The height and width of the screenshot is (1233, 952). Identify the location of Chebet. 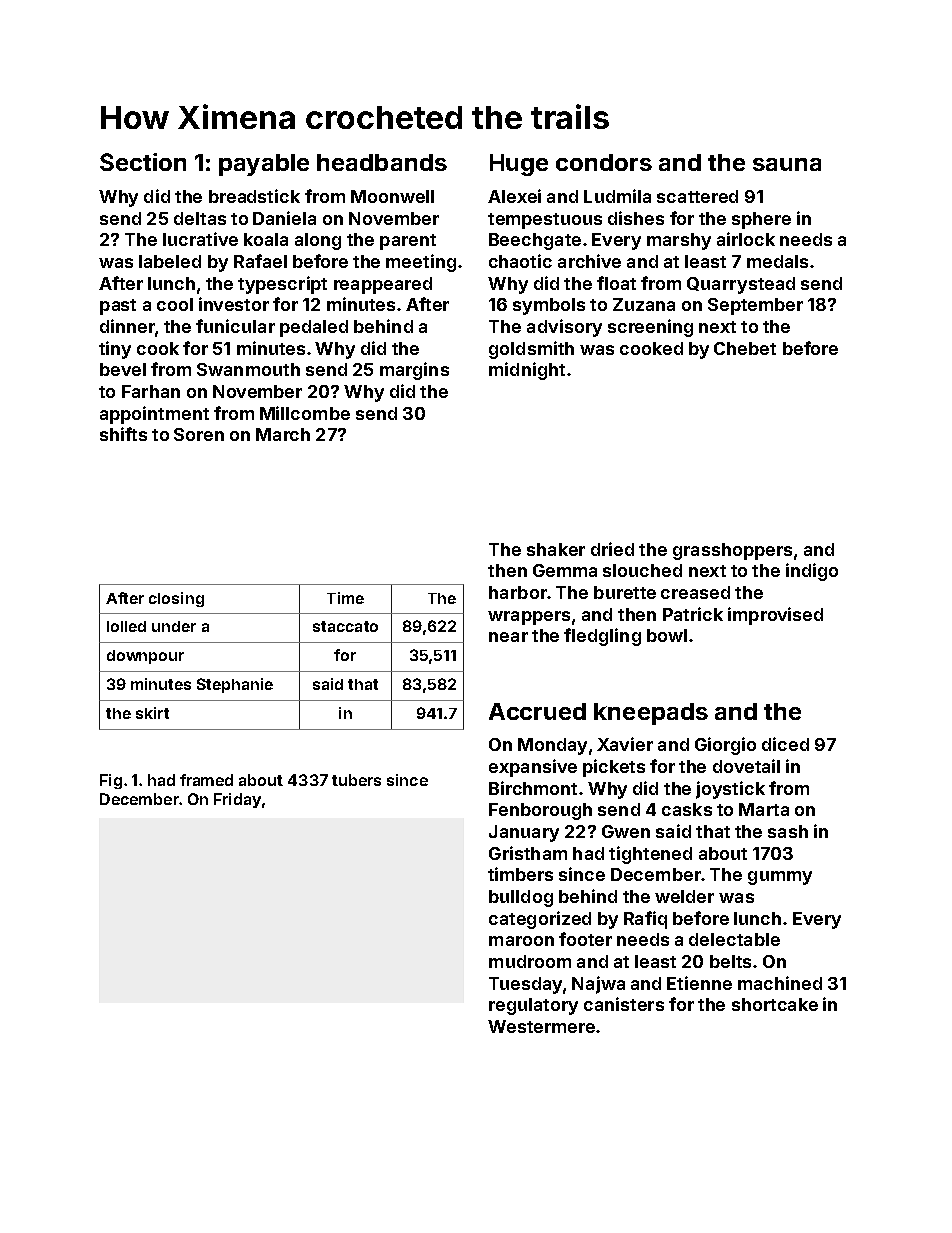
(745, 348).
